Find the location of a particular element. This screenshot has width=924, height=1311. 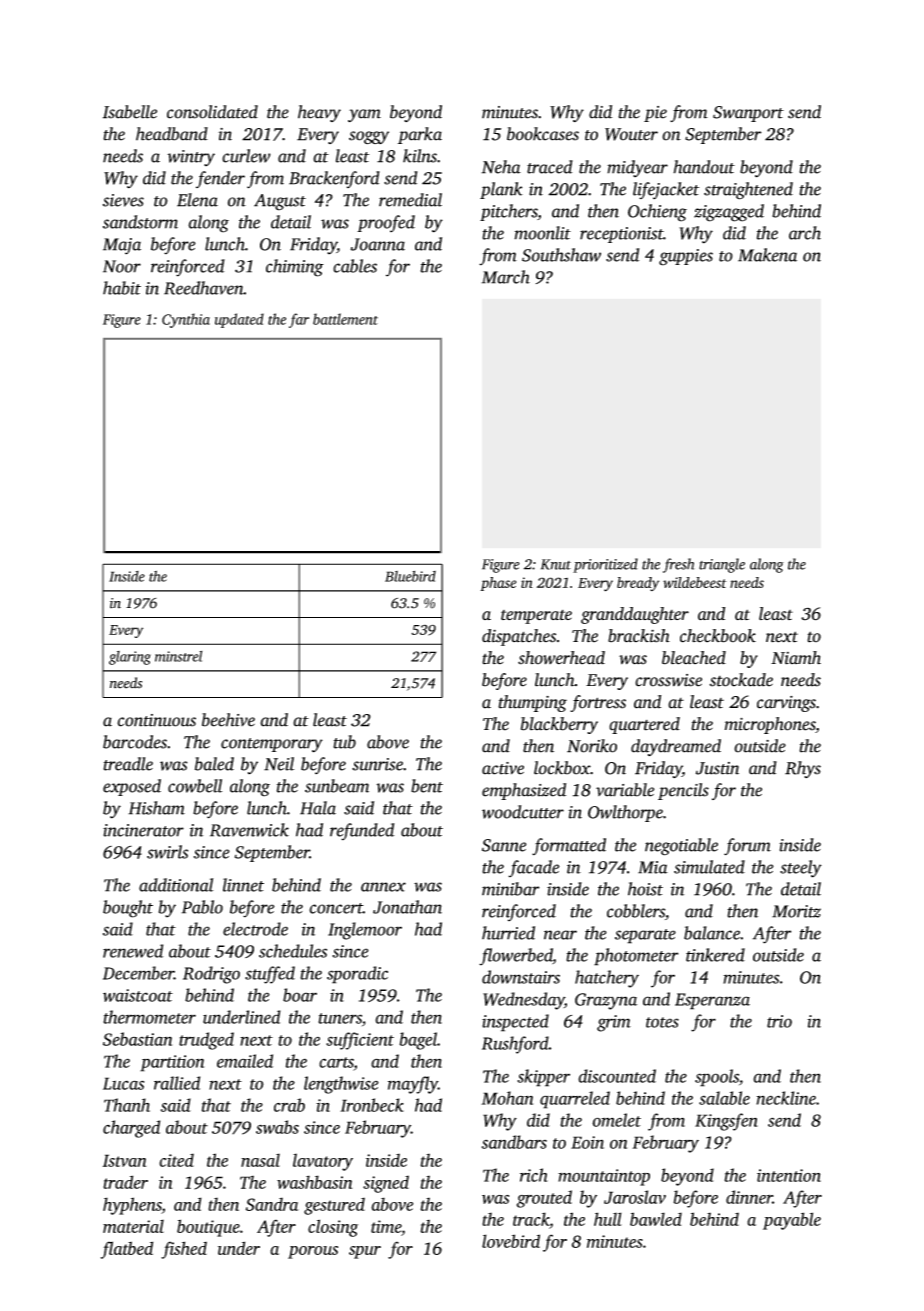

porous is located at coordinates (313, 1252).
